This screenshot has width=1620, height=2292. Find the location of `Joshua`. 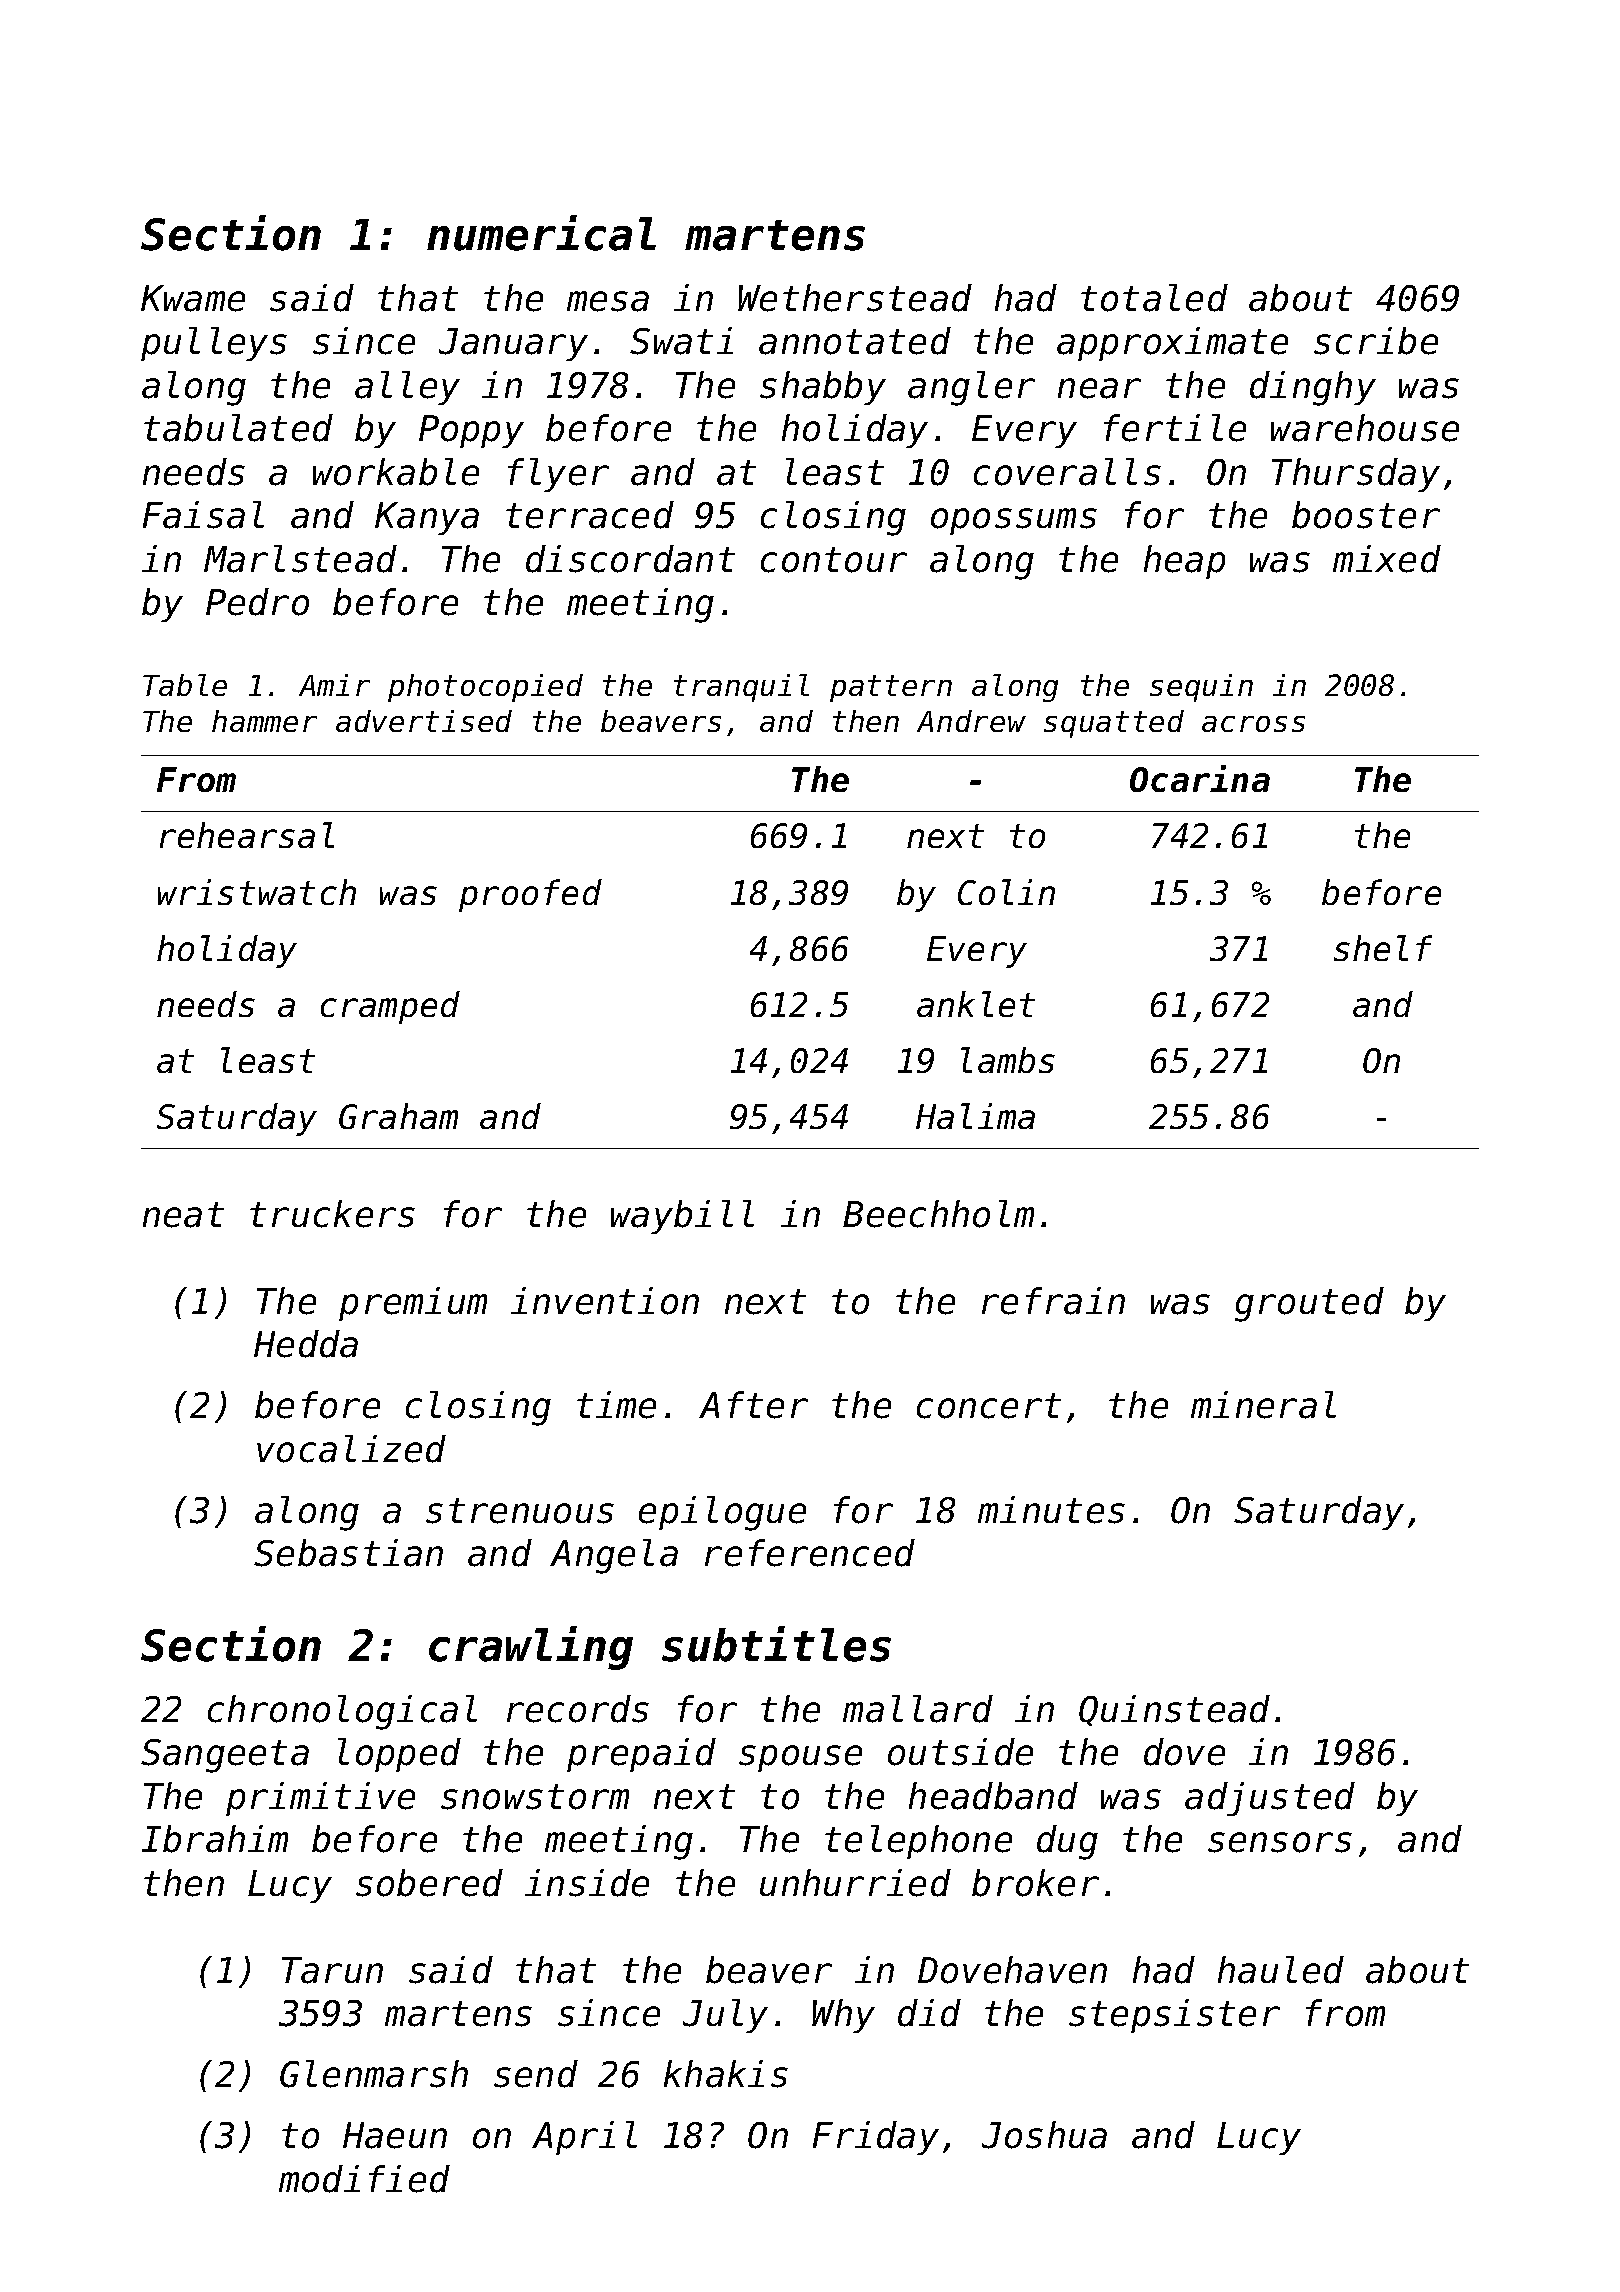

Joshua is located at coordinates (1044, 2135).
